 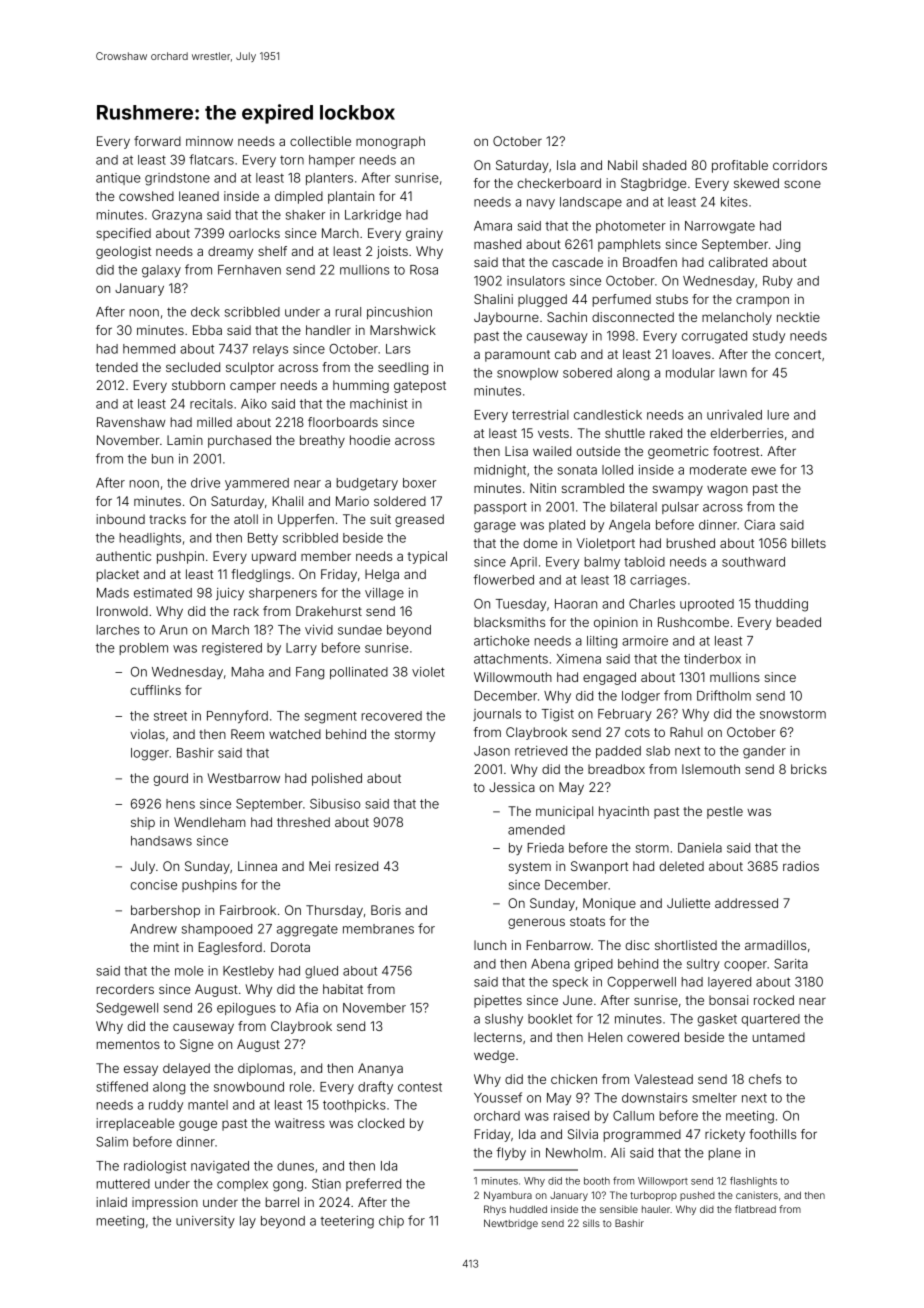 What do you see at coordinates (332, 161) in the document?
I see `hamper` at bounding box center [332, 161].
